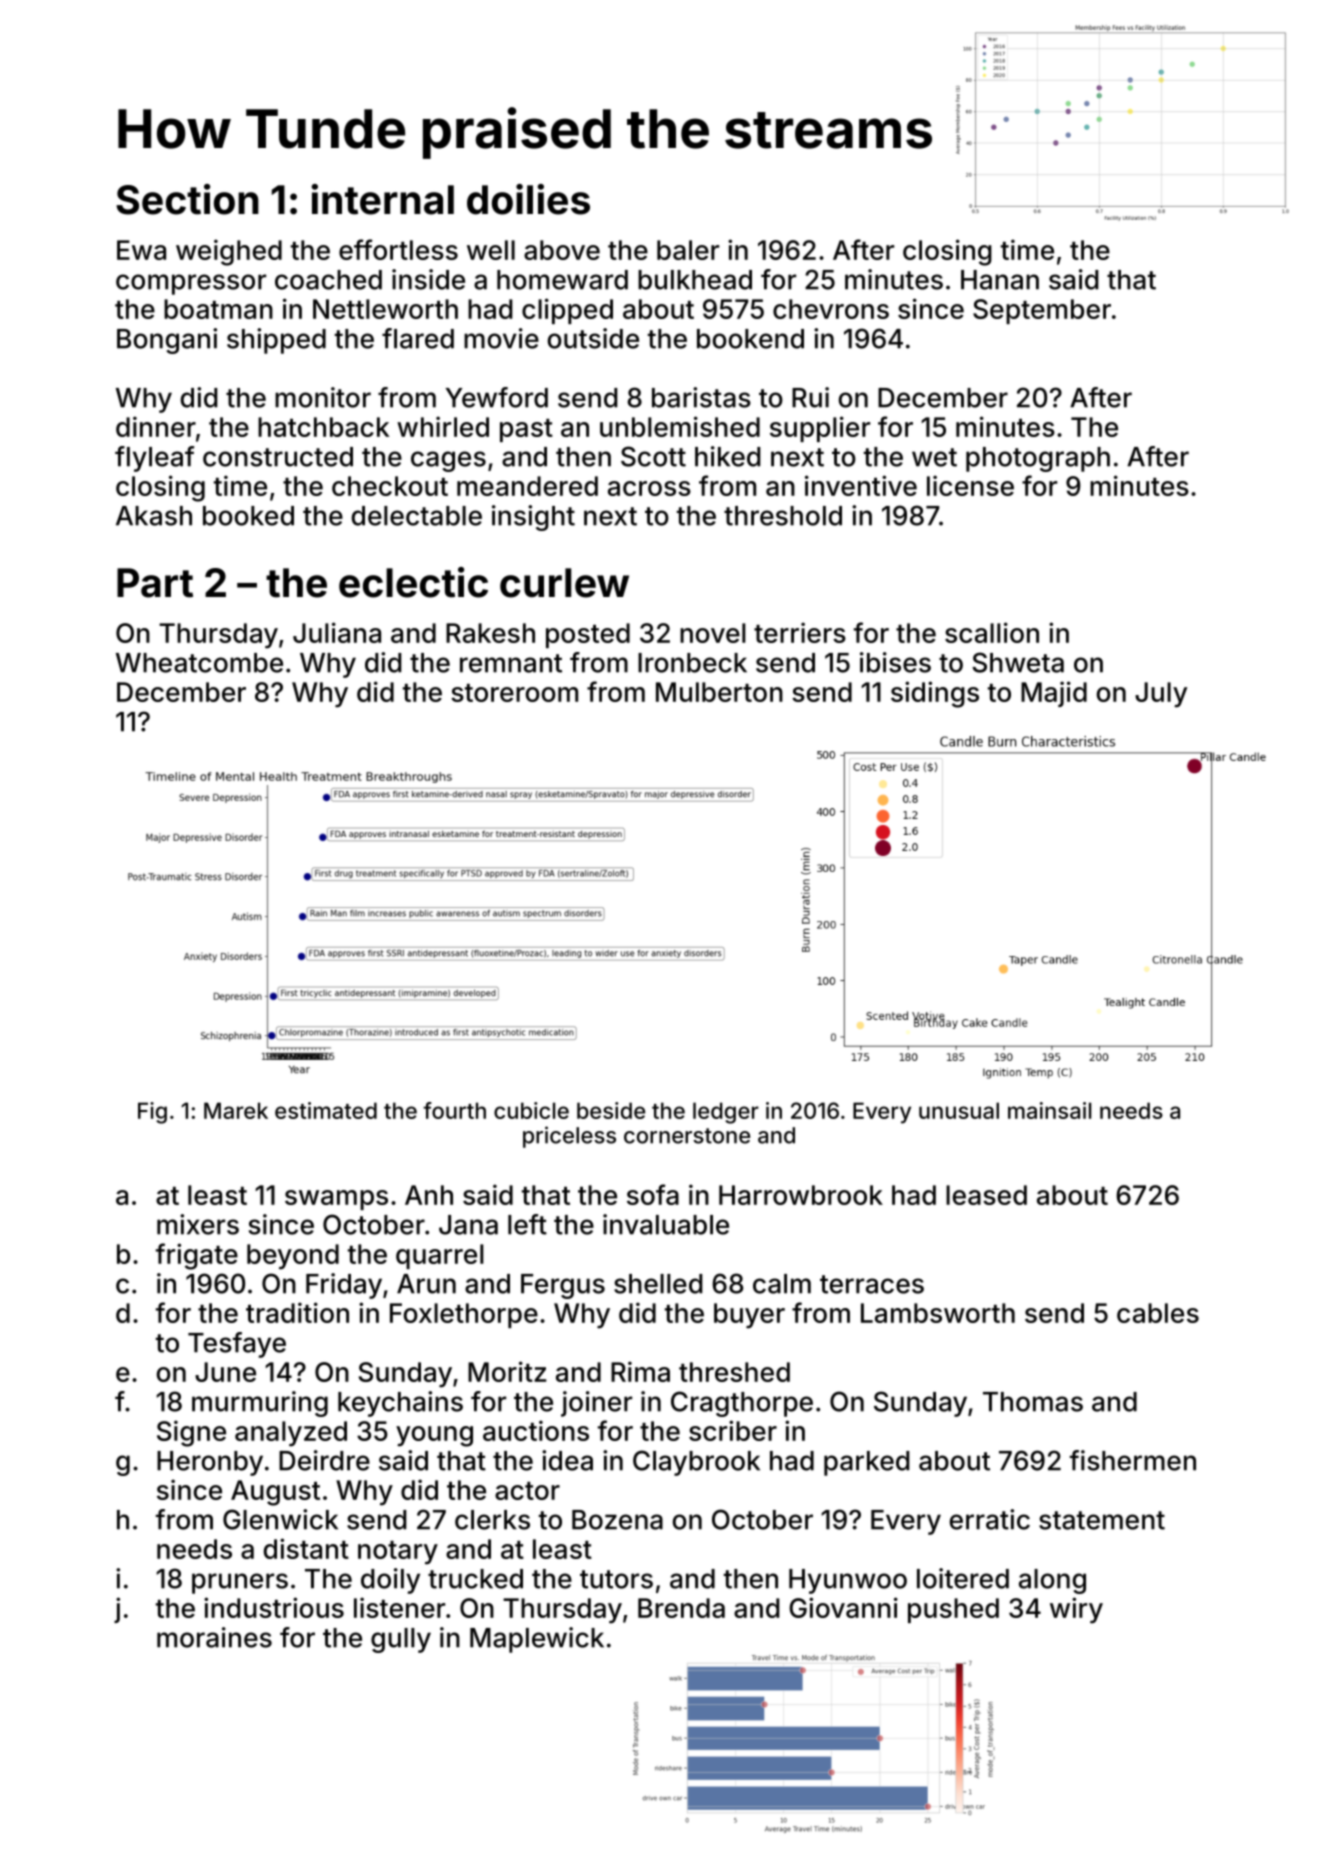 Image resolution: width=1318 pixels, height=1865 pixels. What do you see at coordinates (401, 1640) in the document?
I see `gully` at bounding box center [401, 1640].
